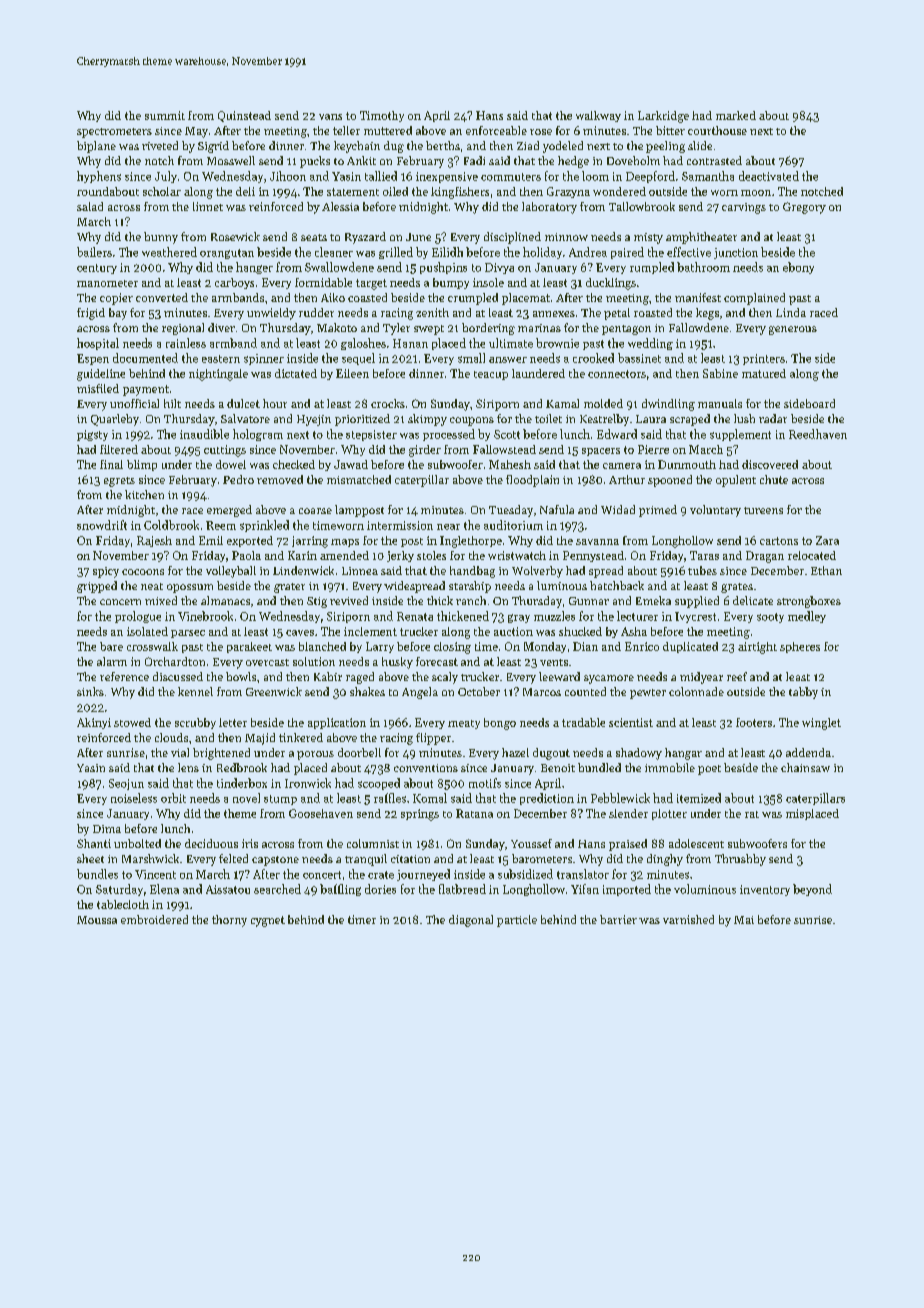 This screenshot has height=1308, width=924. What do you see at coordinates (115, 420) in the screenshot?
I see `Quarleby` at bounding box center [115, 420].
